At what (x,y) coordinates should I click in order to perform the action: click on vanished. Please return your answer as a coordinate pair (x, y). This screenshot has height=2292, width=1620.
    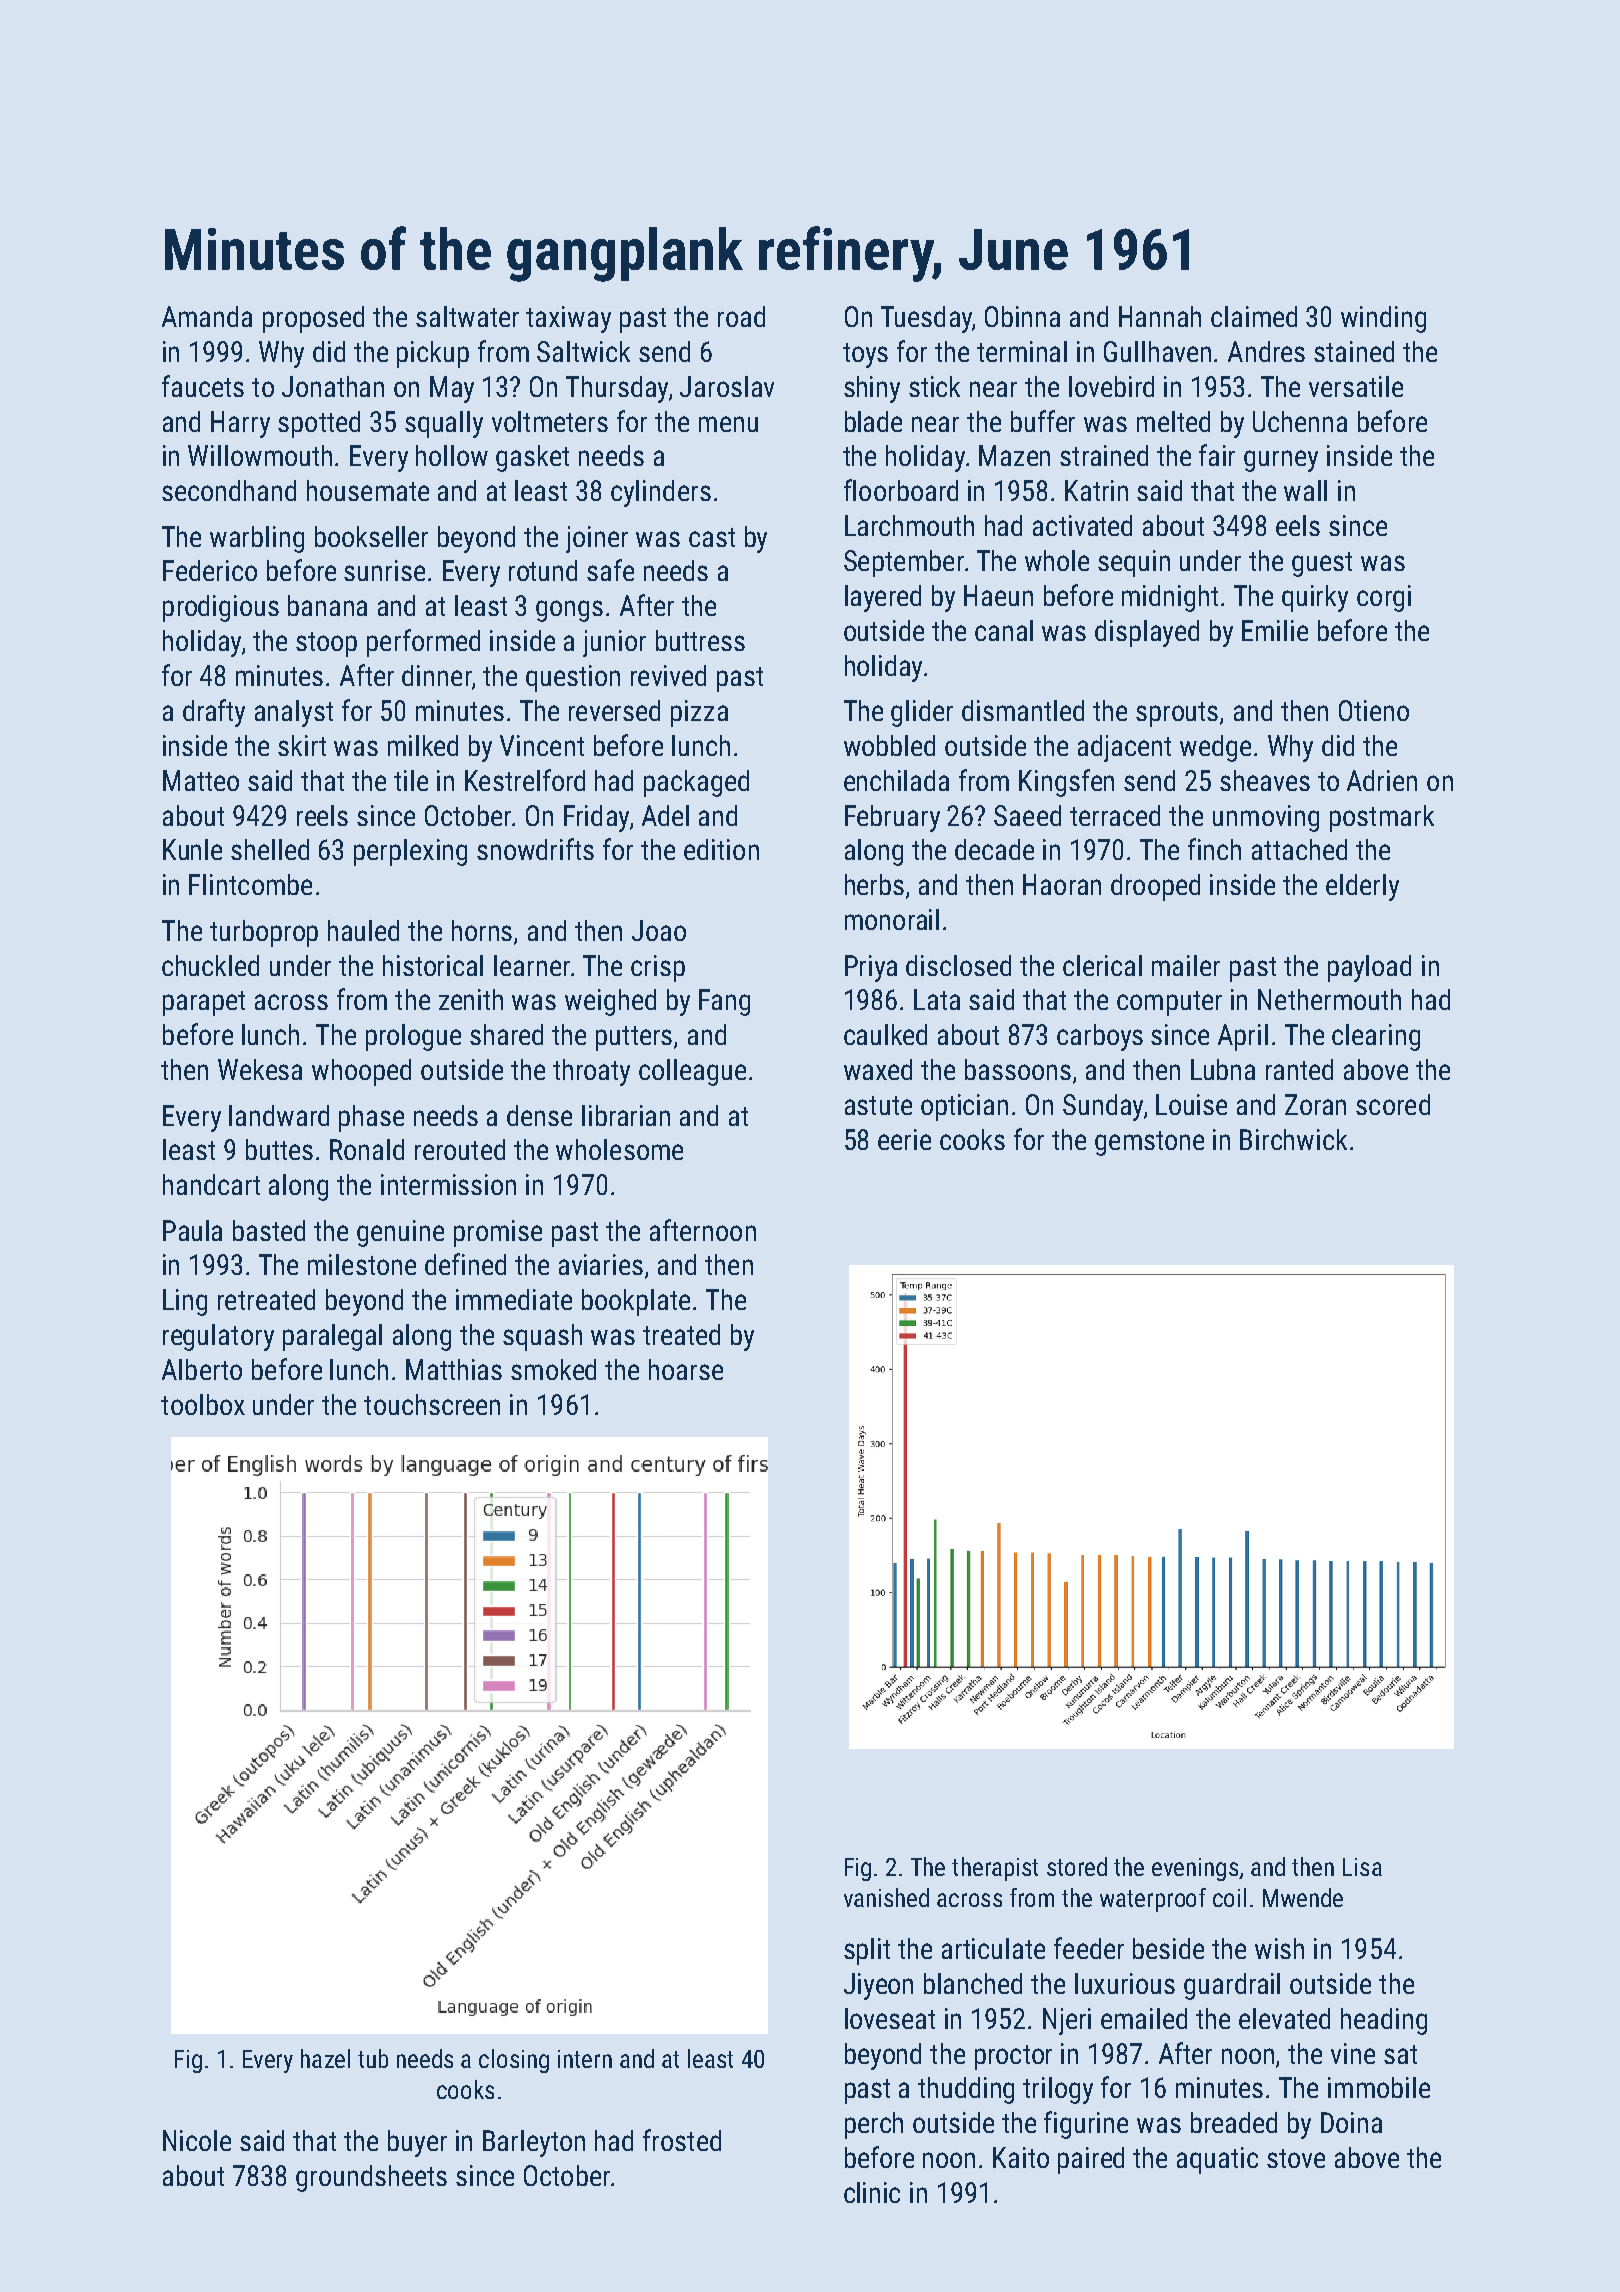
    Looking at the image, I should click on (886, 1897).
